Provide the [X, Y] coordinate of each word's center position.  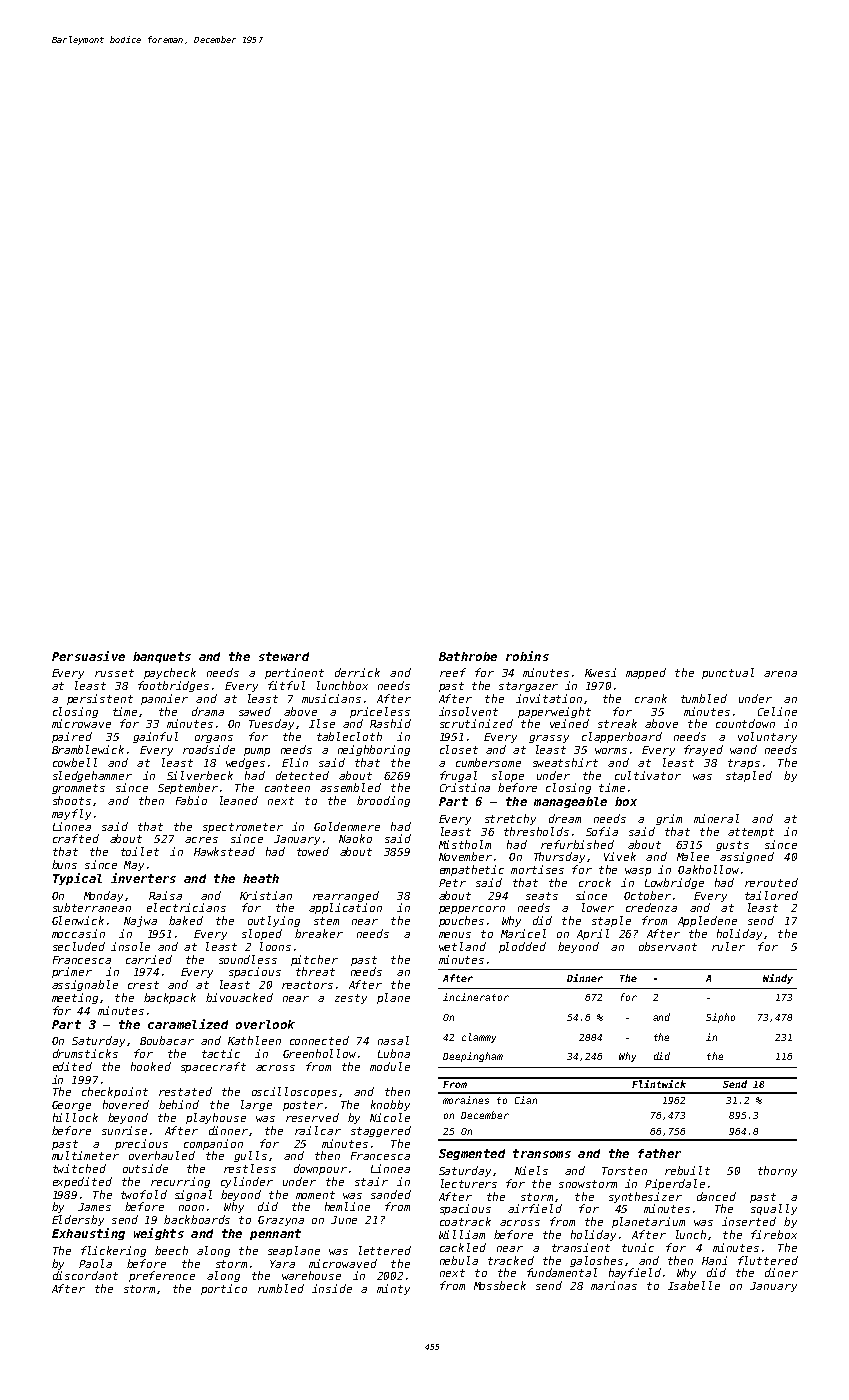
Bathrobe [468, 656]
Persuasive [88, 656]
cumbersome [488, 762]
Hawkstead [224, 851]
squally [774, 1209]
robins [527, 656]
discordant [85, 1275]
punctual [728, 673]
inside [332, 1288]
